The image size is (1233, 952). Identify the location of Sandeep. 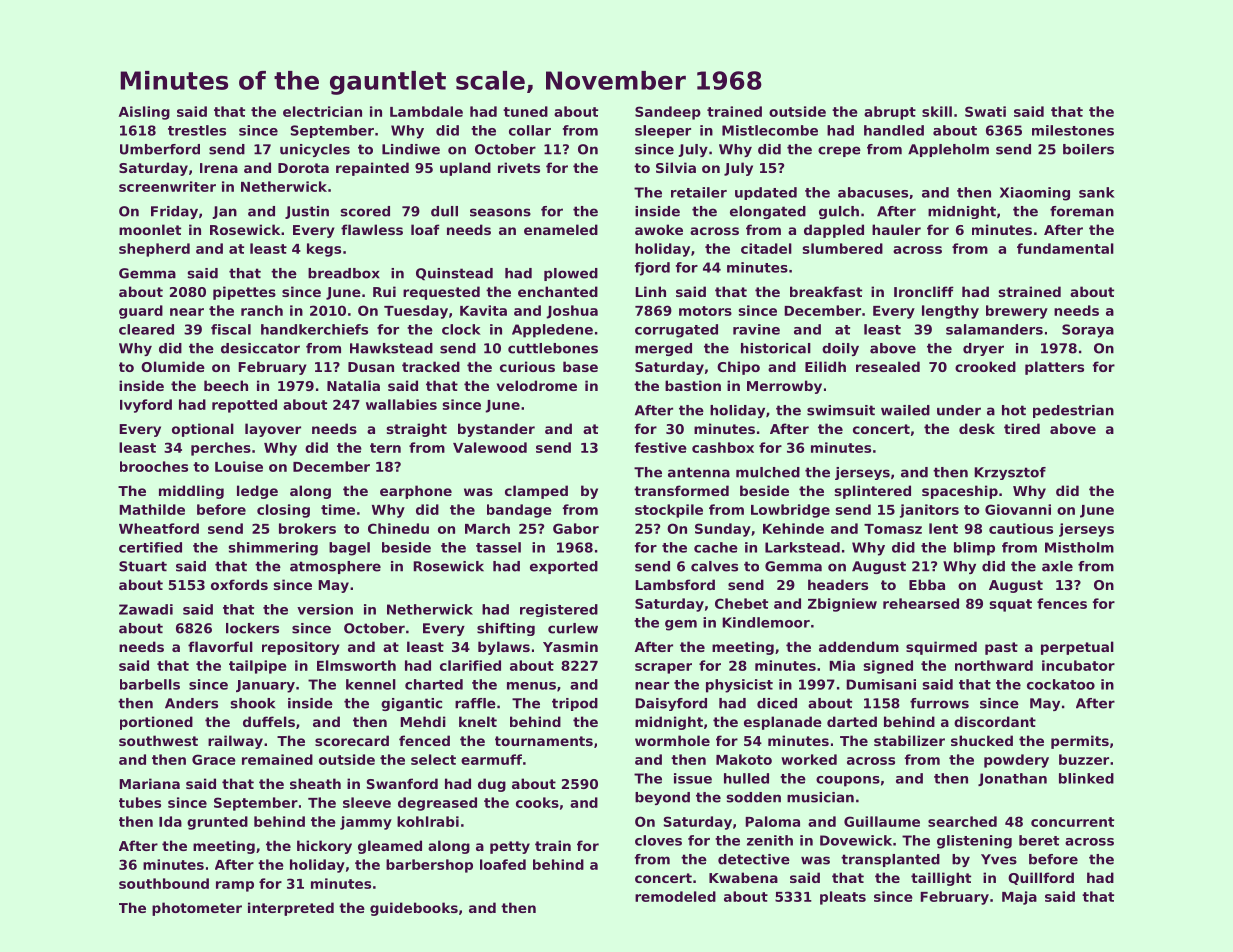
(668, 113).
